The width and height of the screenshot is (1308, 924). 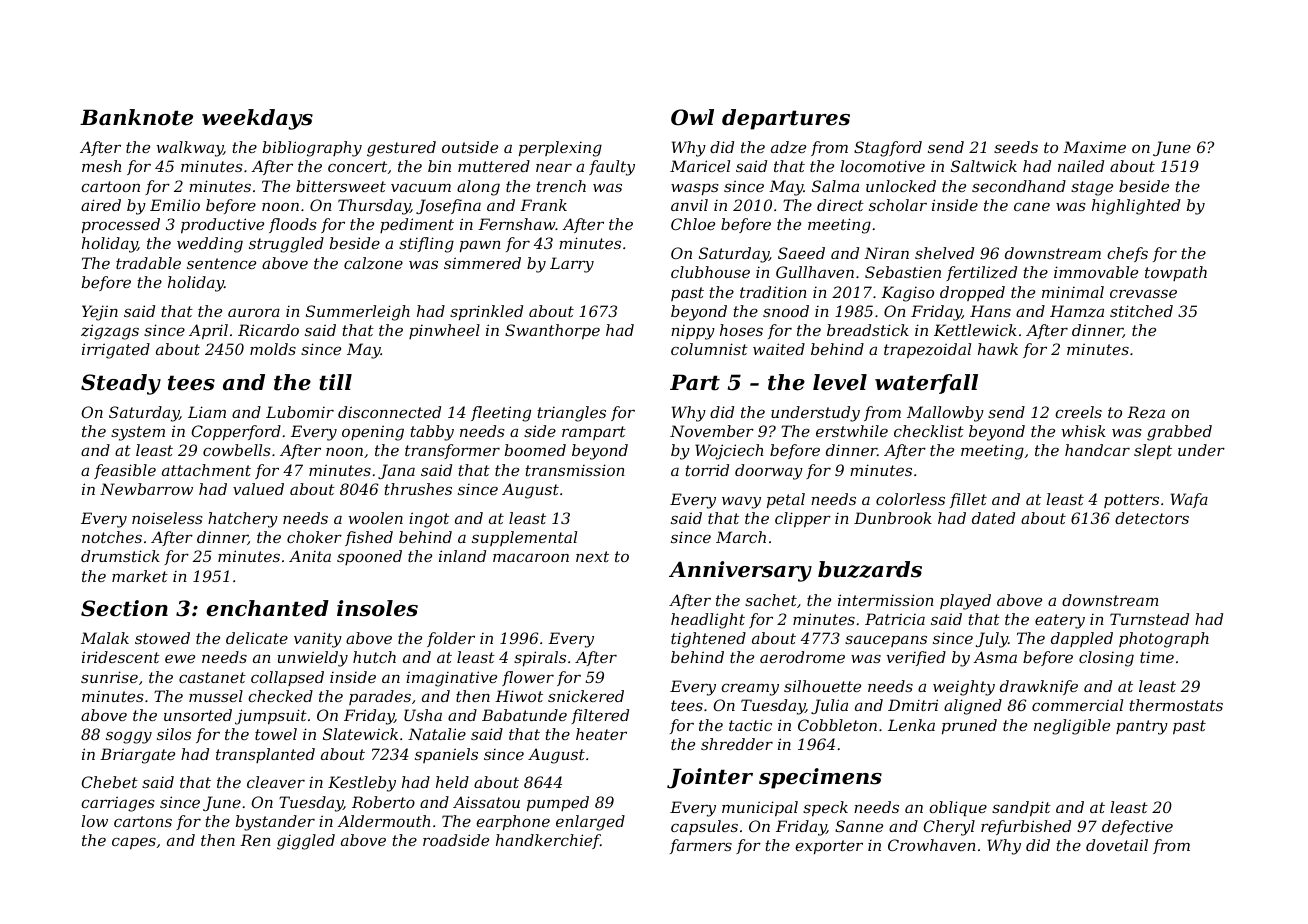 I want to click on Maxime, so click(x=1094, y=147).
